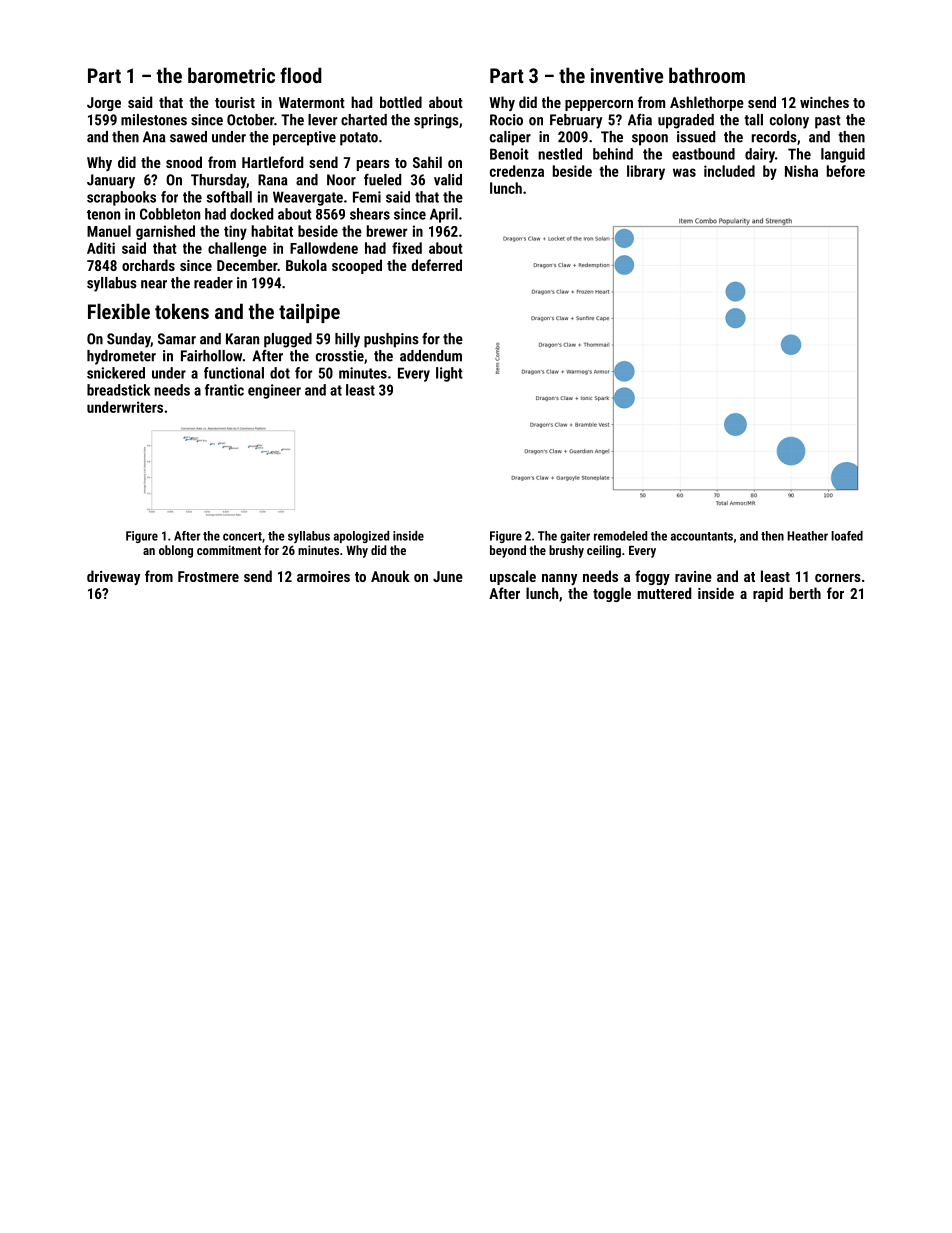 The image size is (952, 1233). Describe the element at coordinates (231, 75) in the document. I see `barometric` at that location.
